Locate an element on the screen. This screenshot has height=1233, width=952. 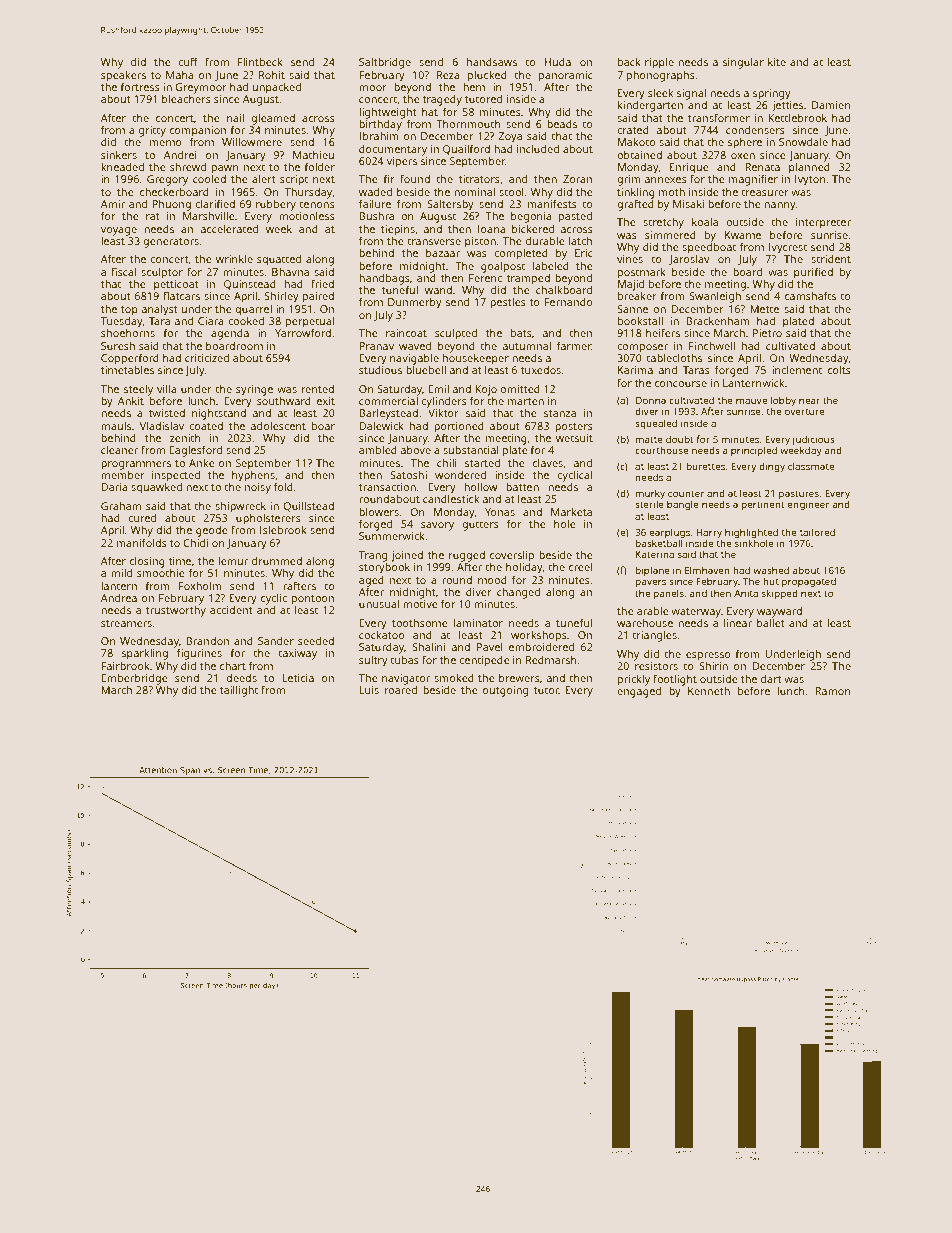
beads is located at coordinates (562, 124).
